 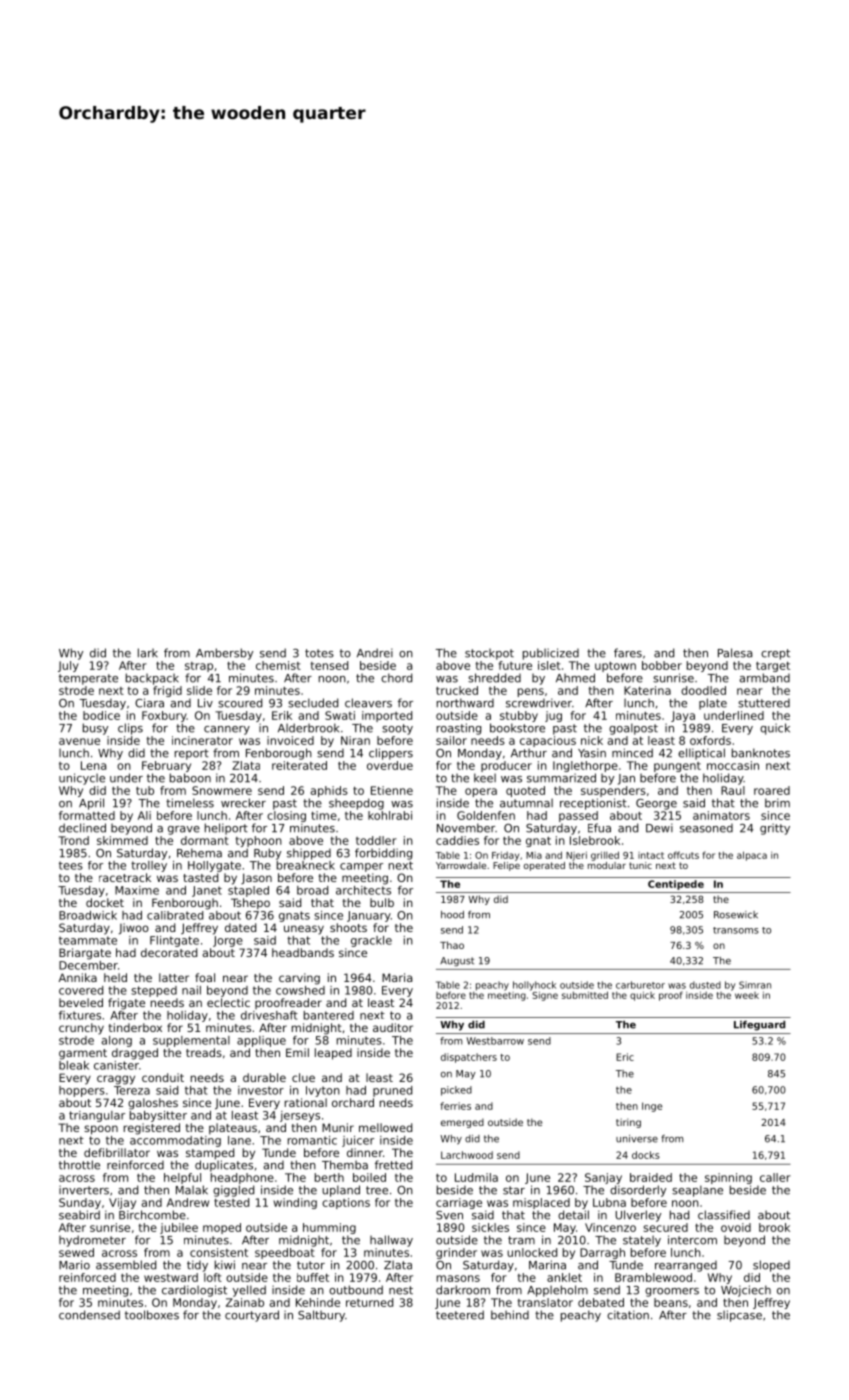 I want to click on Niran, so click(x=355, y=740).
